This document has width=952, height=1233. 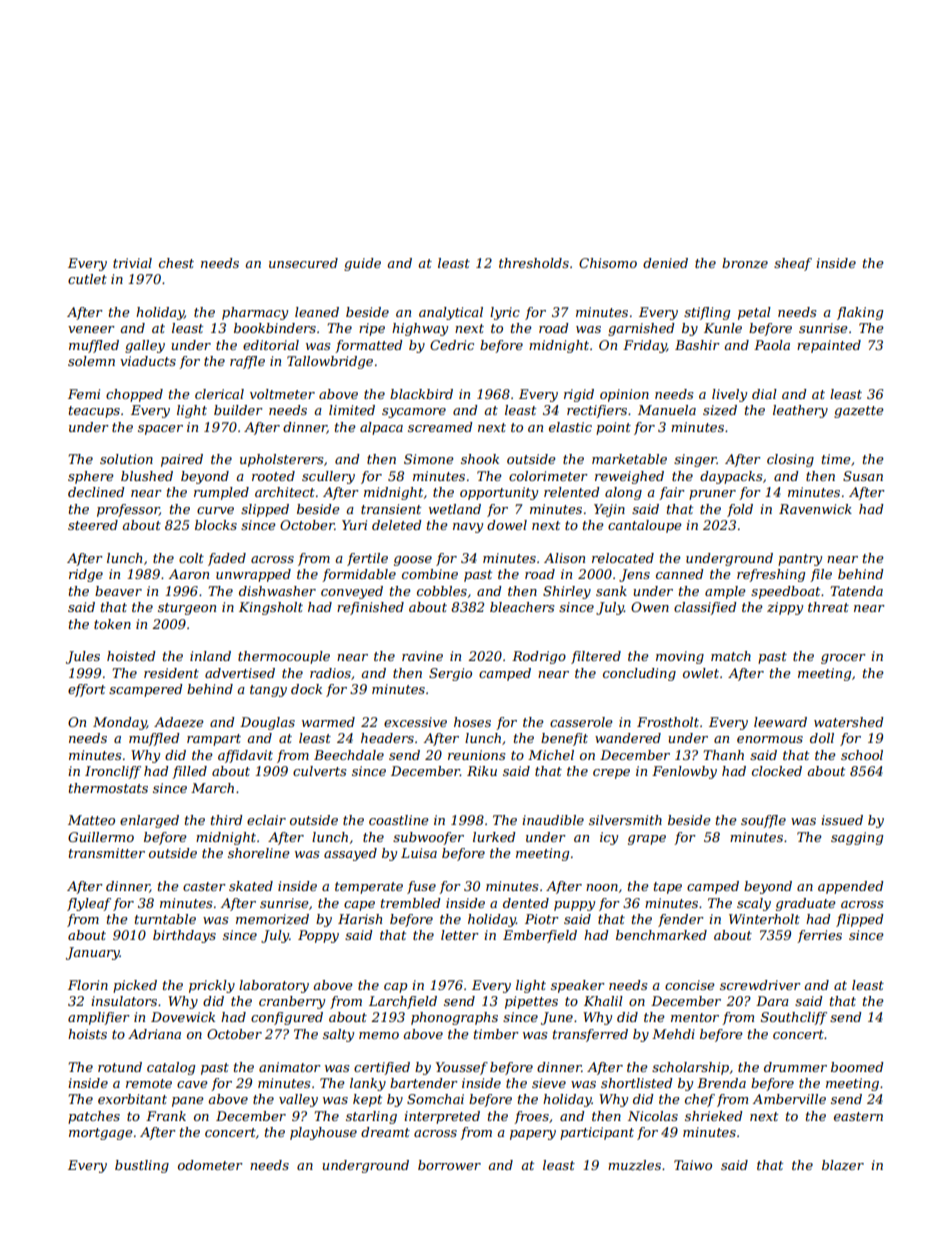 What do you see at coordinates (184, 936) in the document?
I see `birthdays` at bounding box center [184, 936].
